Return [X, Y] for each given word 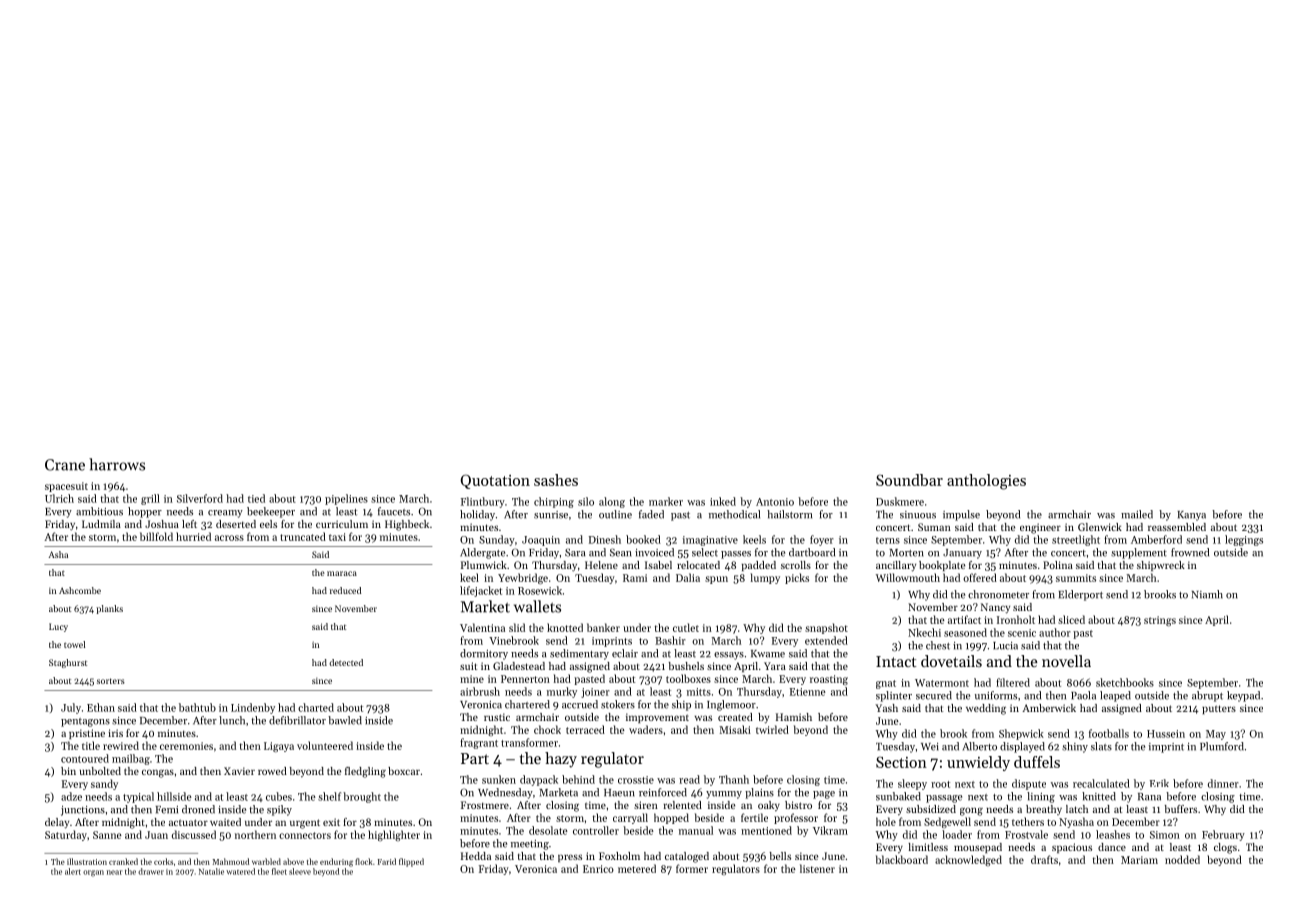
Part [475, 758]
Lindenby [253, 708]
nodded [1182, 859]
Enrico [598, 869]
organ [93, 873]
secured [934, 695]
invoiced [654, 552]
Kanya [1192, 516]
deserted [236, 524]
